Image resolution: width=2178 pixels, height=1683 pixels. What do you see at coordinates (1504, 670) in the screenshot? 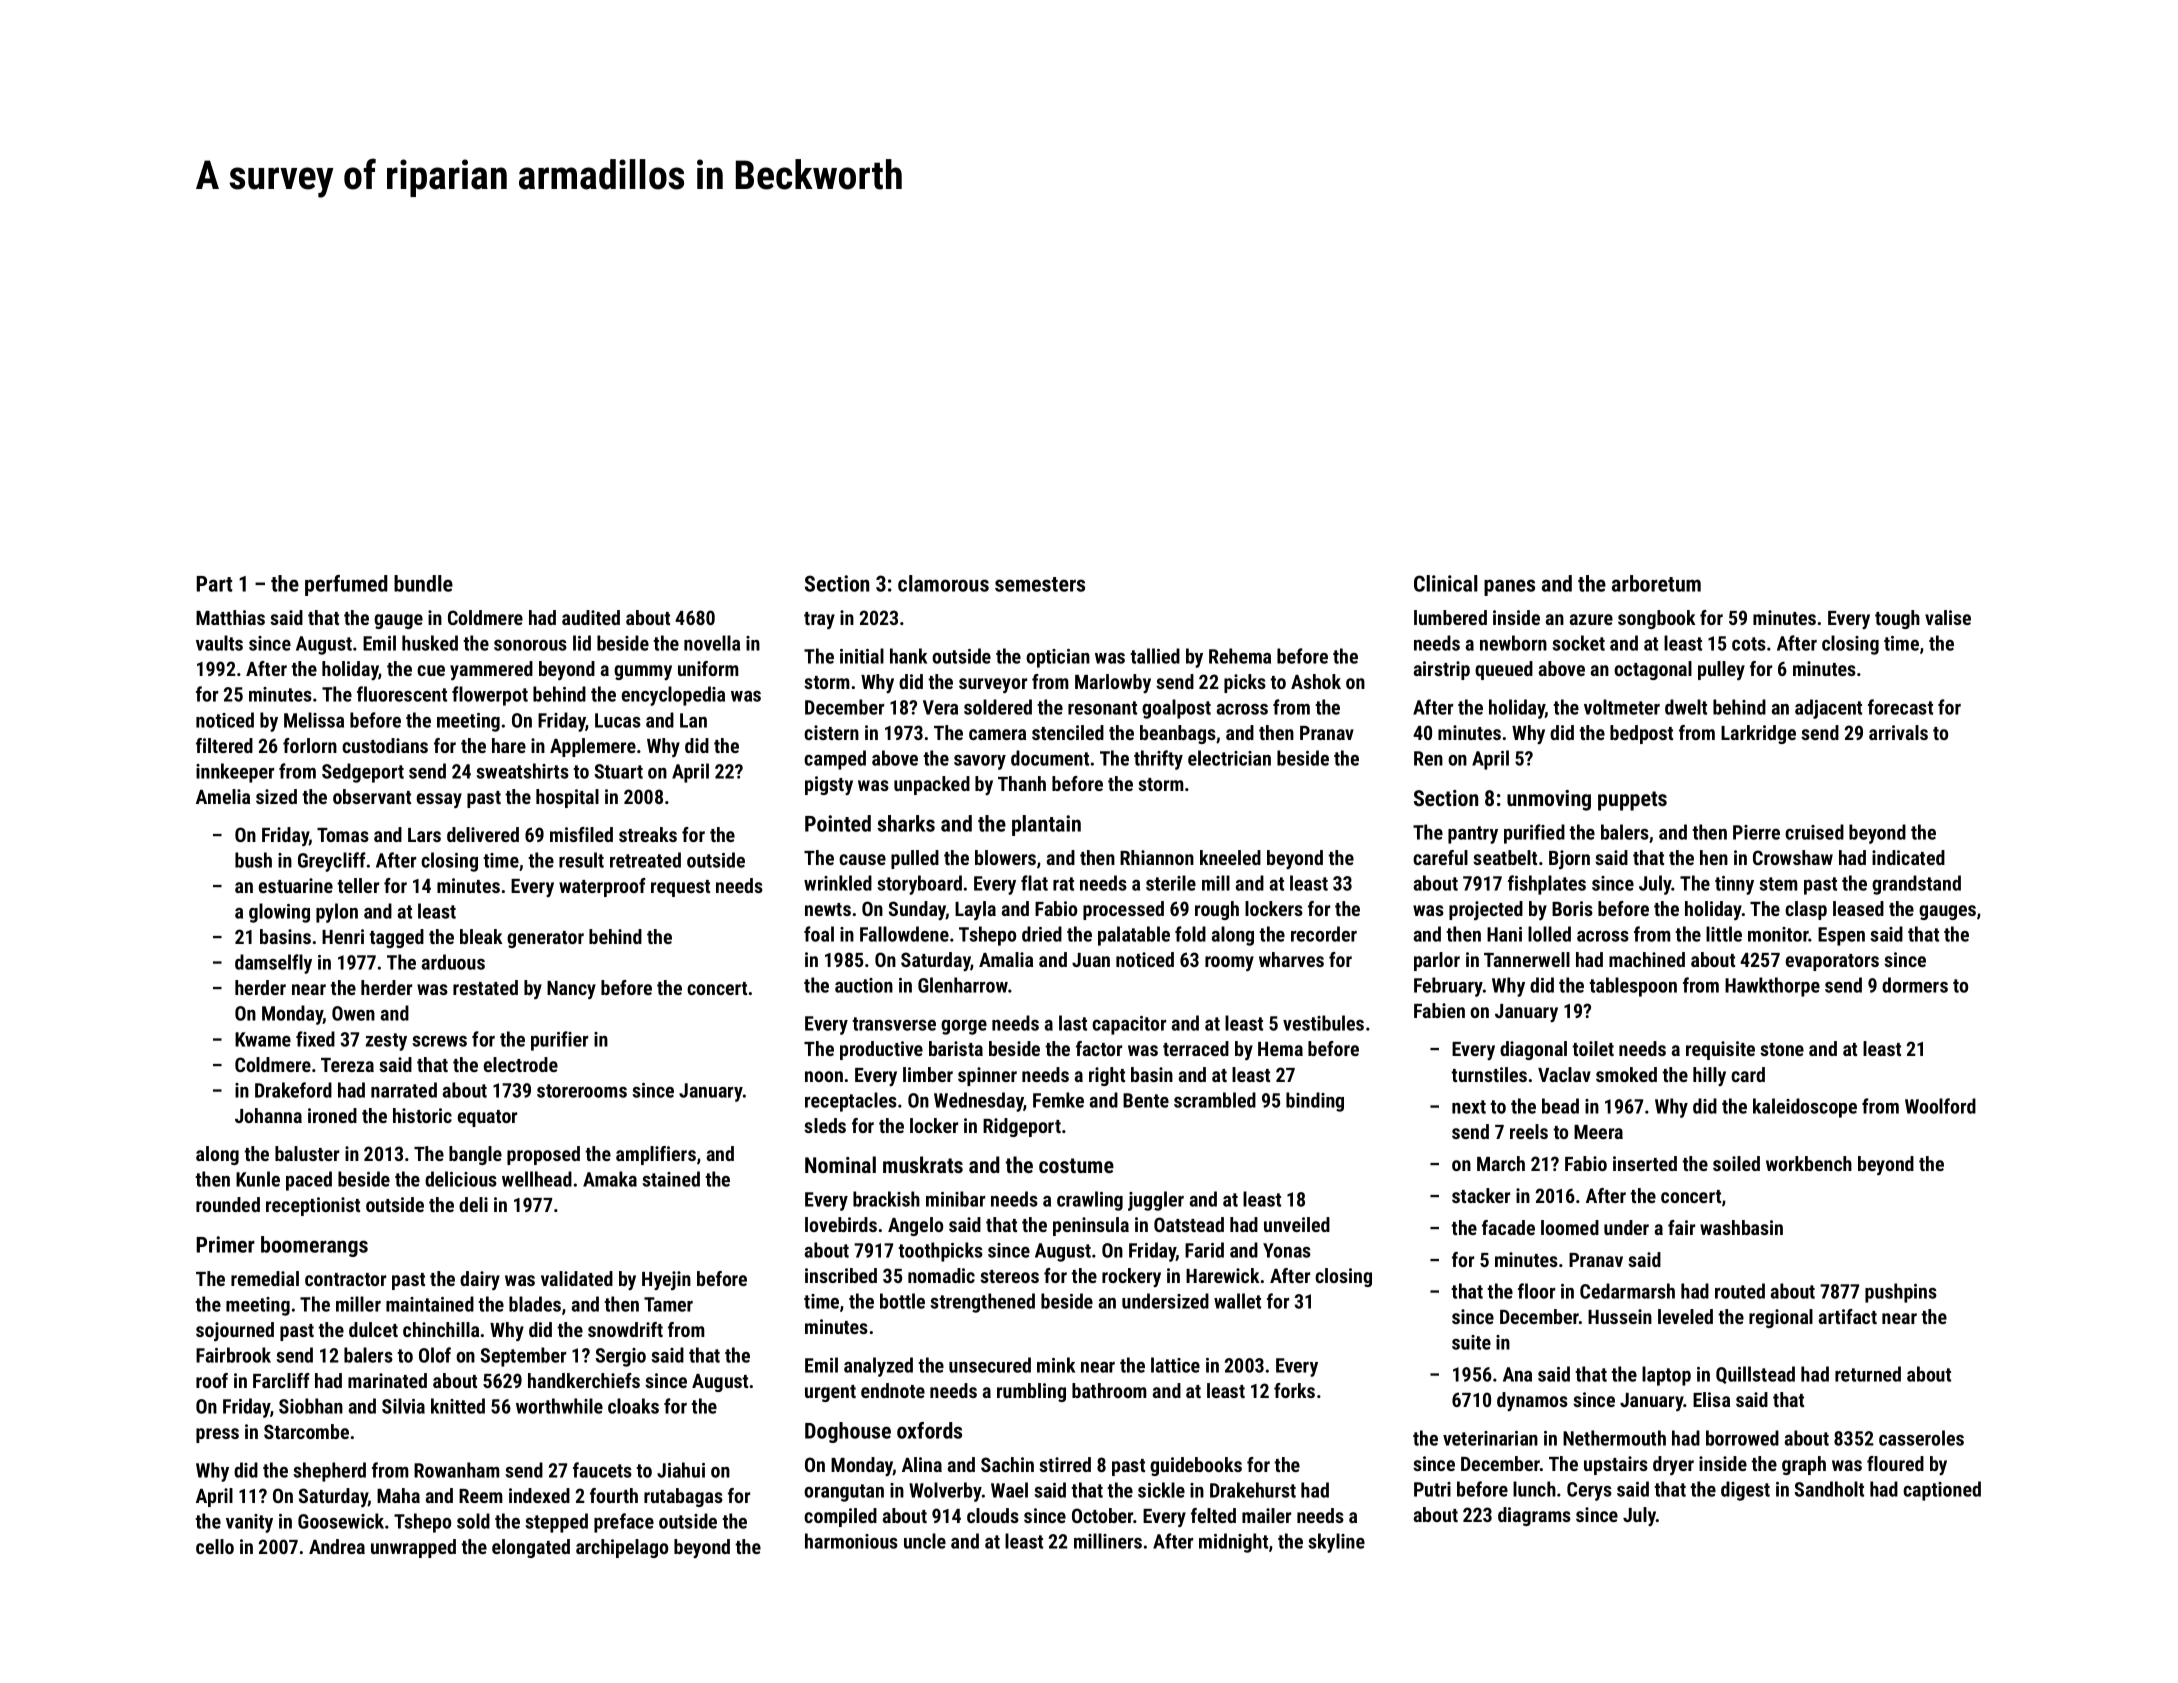
I see `queued` at bounding box center [1504, 670].
